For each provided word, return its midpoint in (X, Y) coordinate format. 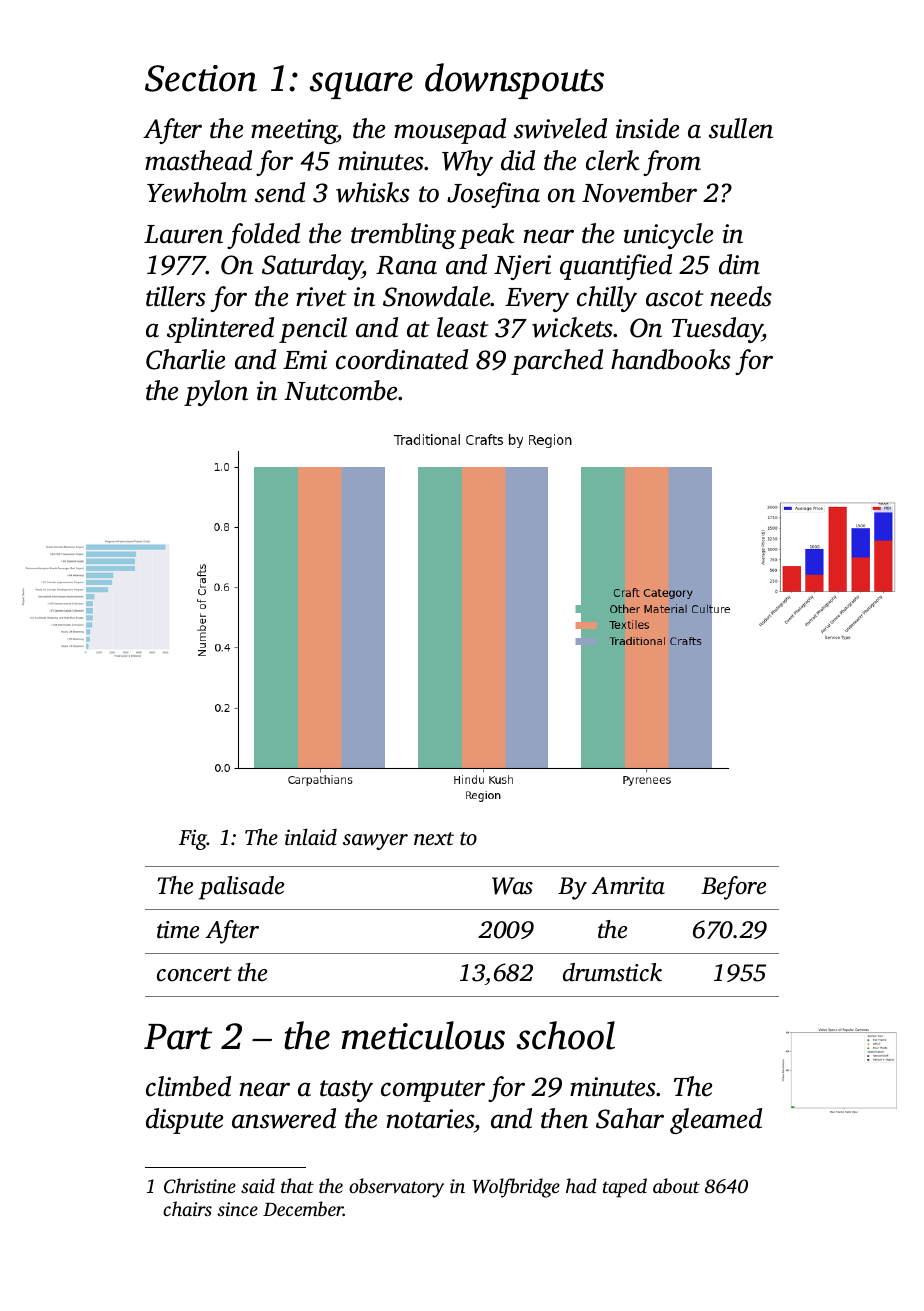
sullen (741, 128)
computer (433, 1091)
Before (733, 888)
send (280, 192)
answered (284, 1118)
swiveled (560, 128)
